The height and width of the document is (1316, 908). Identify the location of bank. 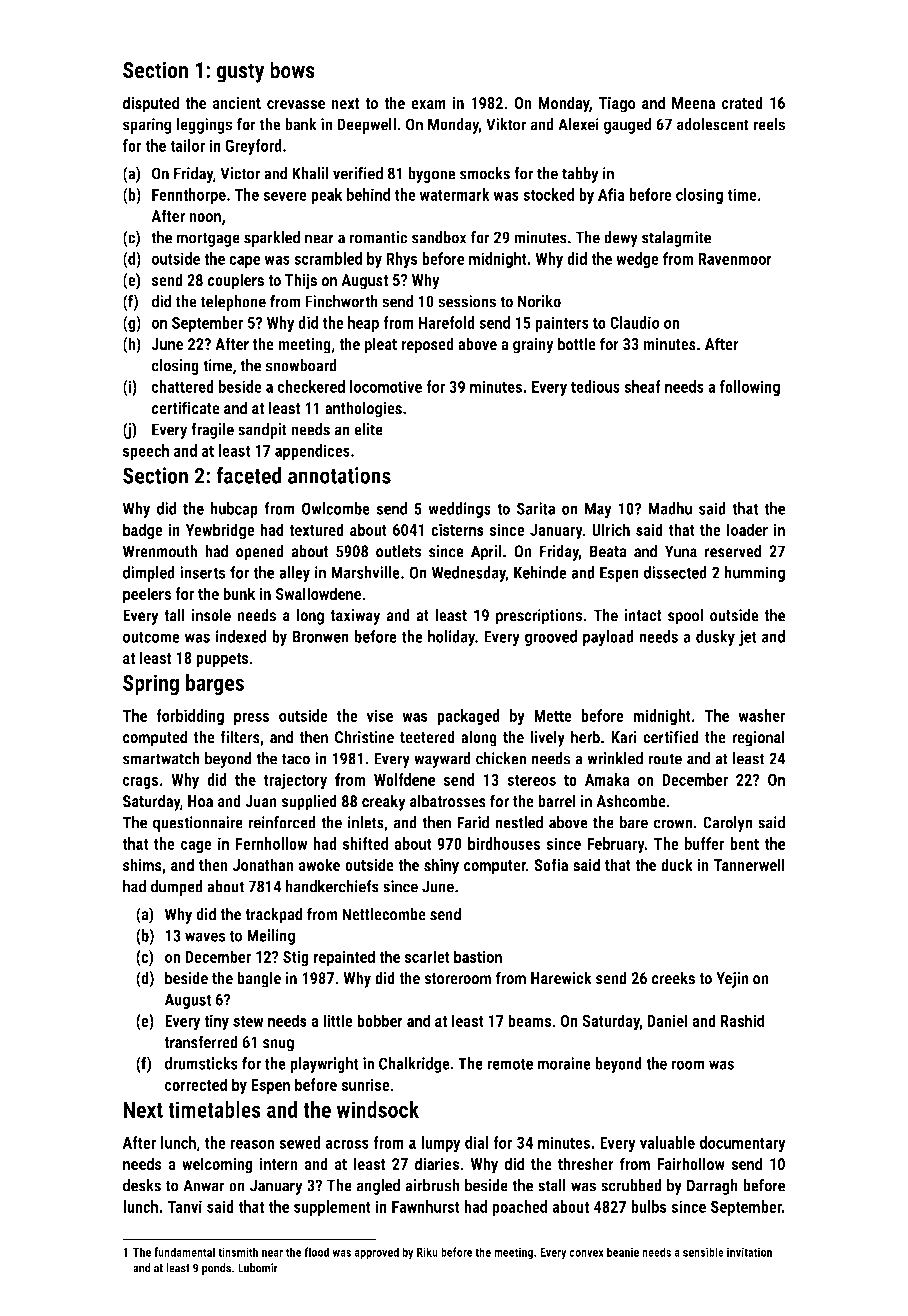
(300, 124).
